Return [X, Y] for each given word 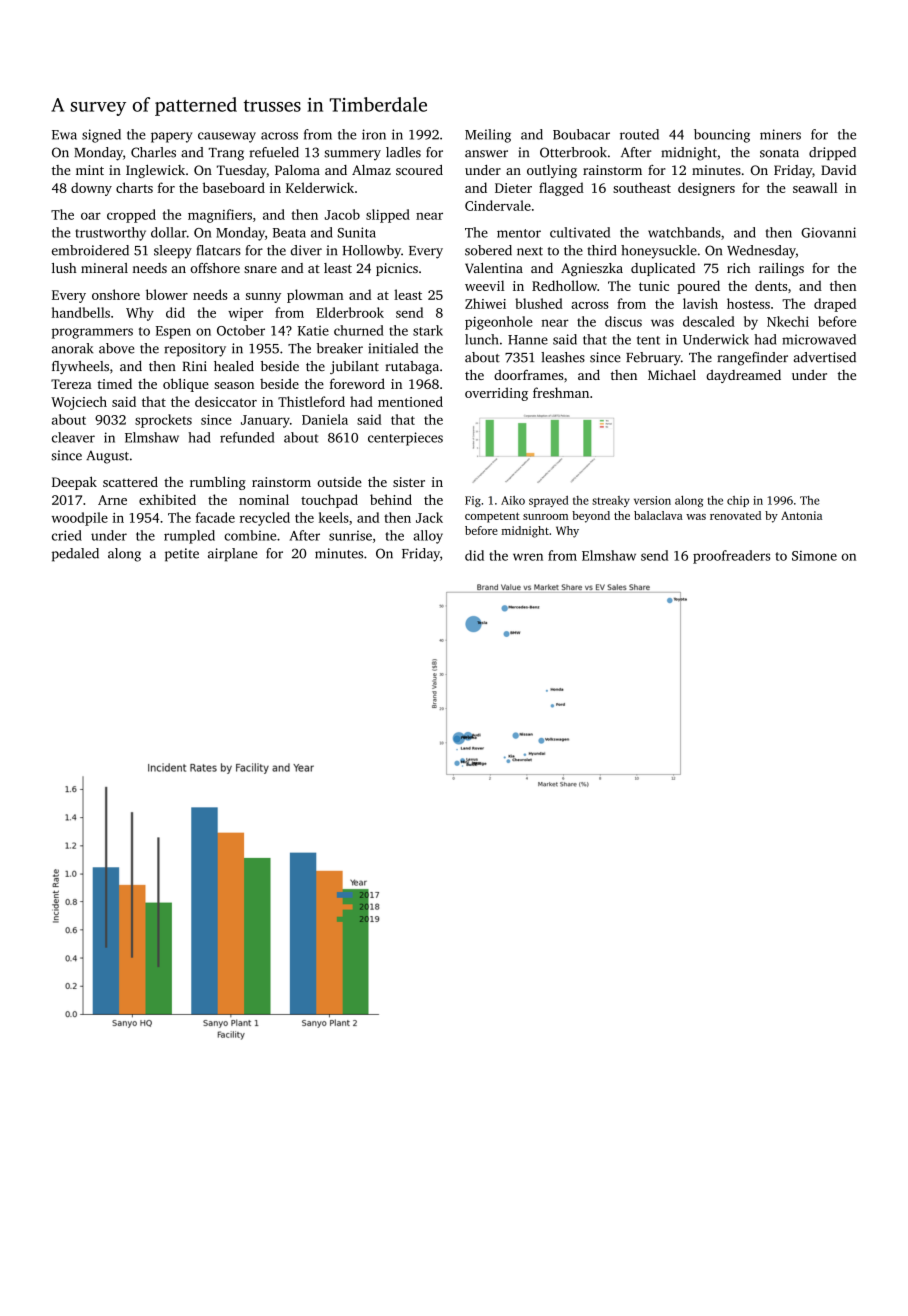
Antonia [801, 515]
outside [339, 482]
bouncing [722, 136]
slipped [388, 216]
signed [101, 136]
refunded [247, 437]
